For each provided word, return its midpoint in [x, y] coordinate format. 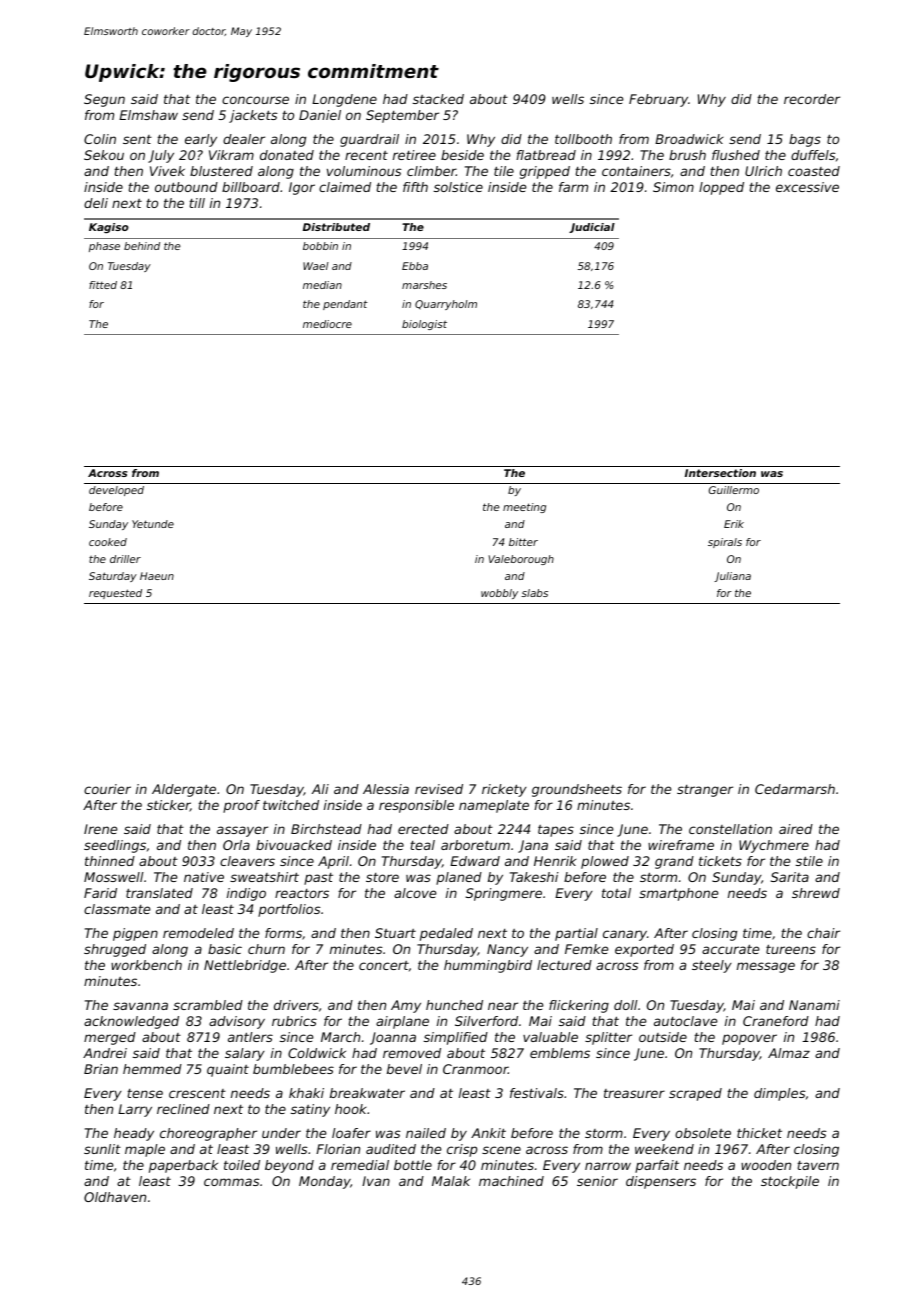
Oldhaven [115, 1197]
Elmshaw [148, 115]
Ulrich [763, 171]
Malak [451, 1181]
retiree [414, 155]
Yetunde [153, 524]
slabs [534, 593]
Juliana [732, 577]
